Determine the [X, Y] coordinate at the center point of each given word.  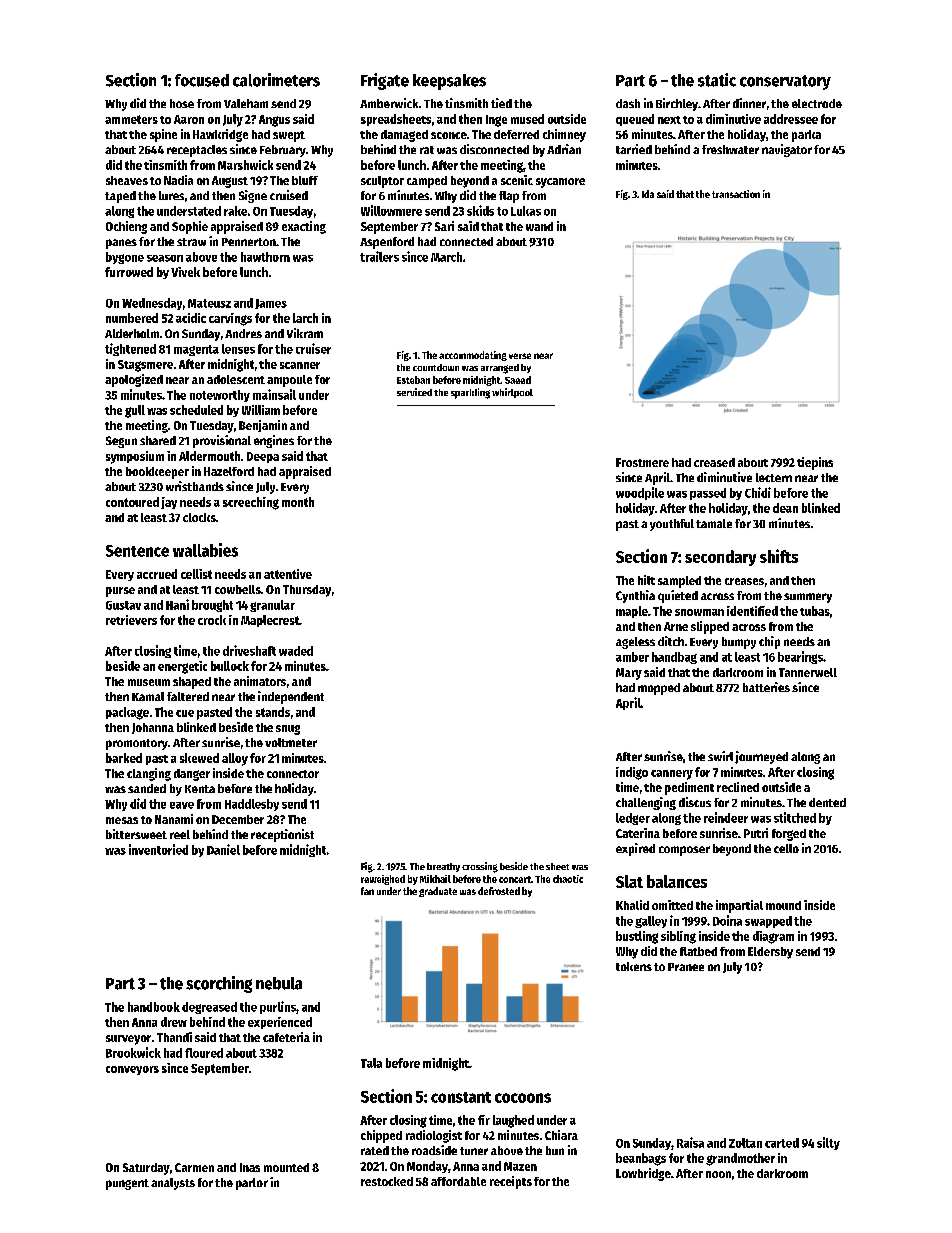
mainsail [274, 394]
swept [289, 136]
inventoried [158, 849]
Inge [496, 121]
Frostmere [642, 462]
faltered [188, 696]
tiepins [815, 463]
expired [635, 849]
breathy [443, 867]
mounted [286, 1167]
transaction [736, 194]
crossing [480, 867]
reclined [738, 787]
